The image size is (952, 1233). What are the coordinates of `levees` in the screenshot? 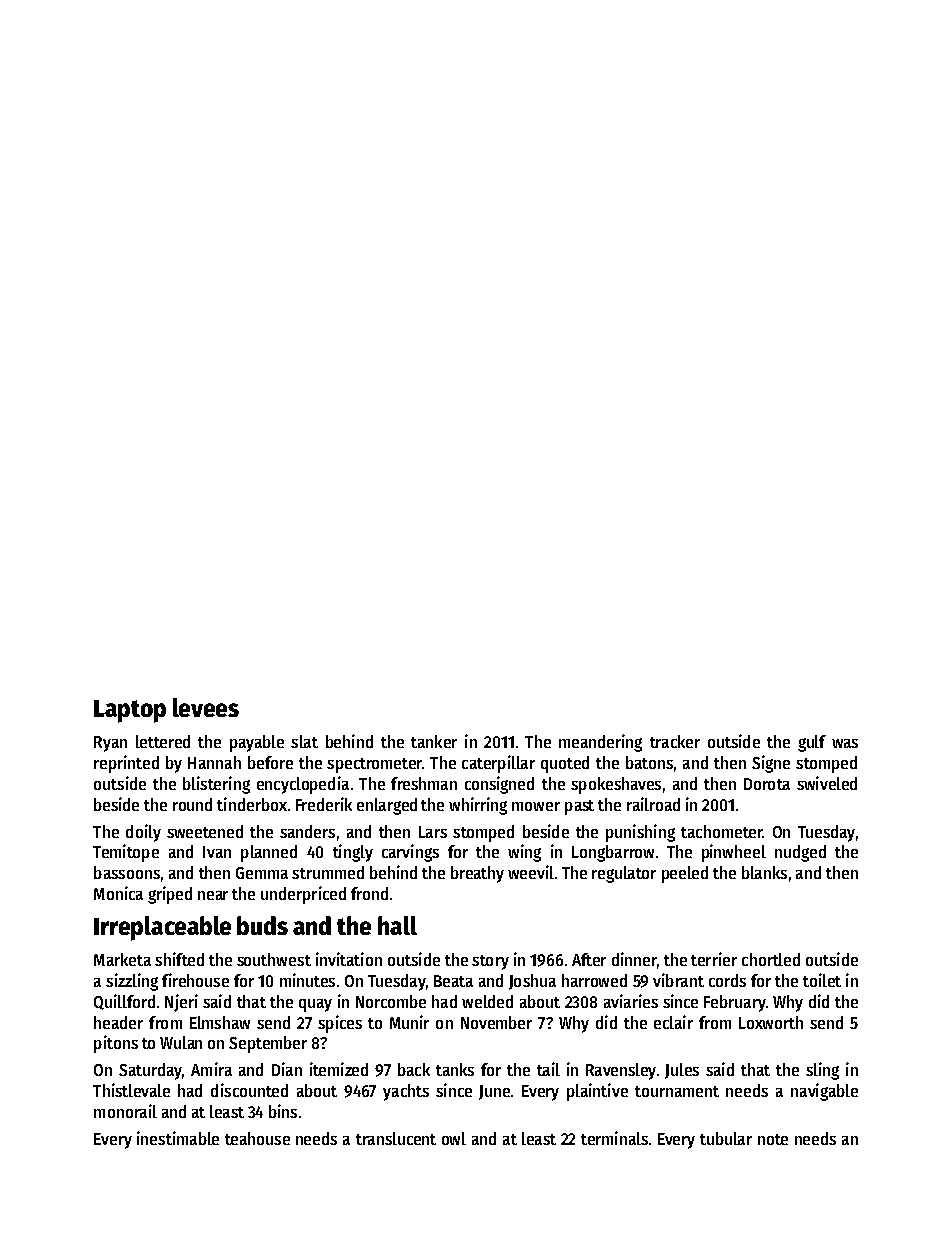 It's located at (206, 707).
